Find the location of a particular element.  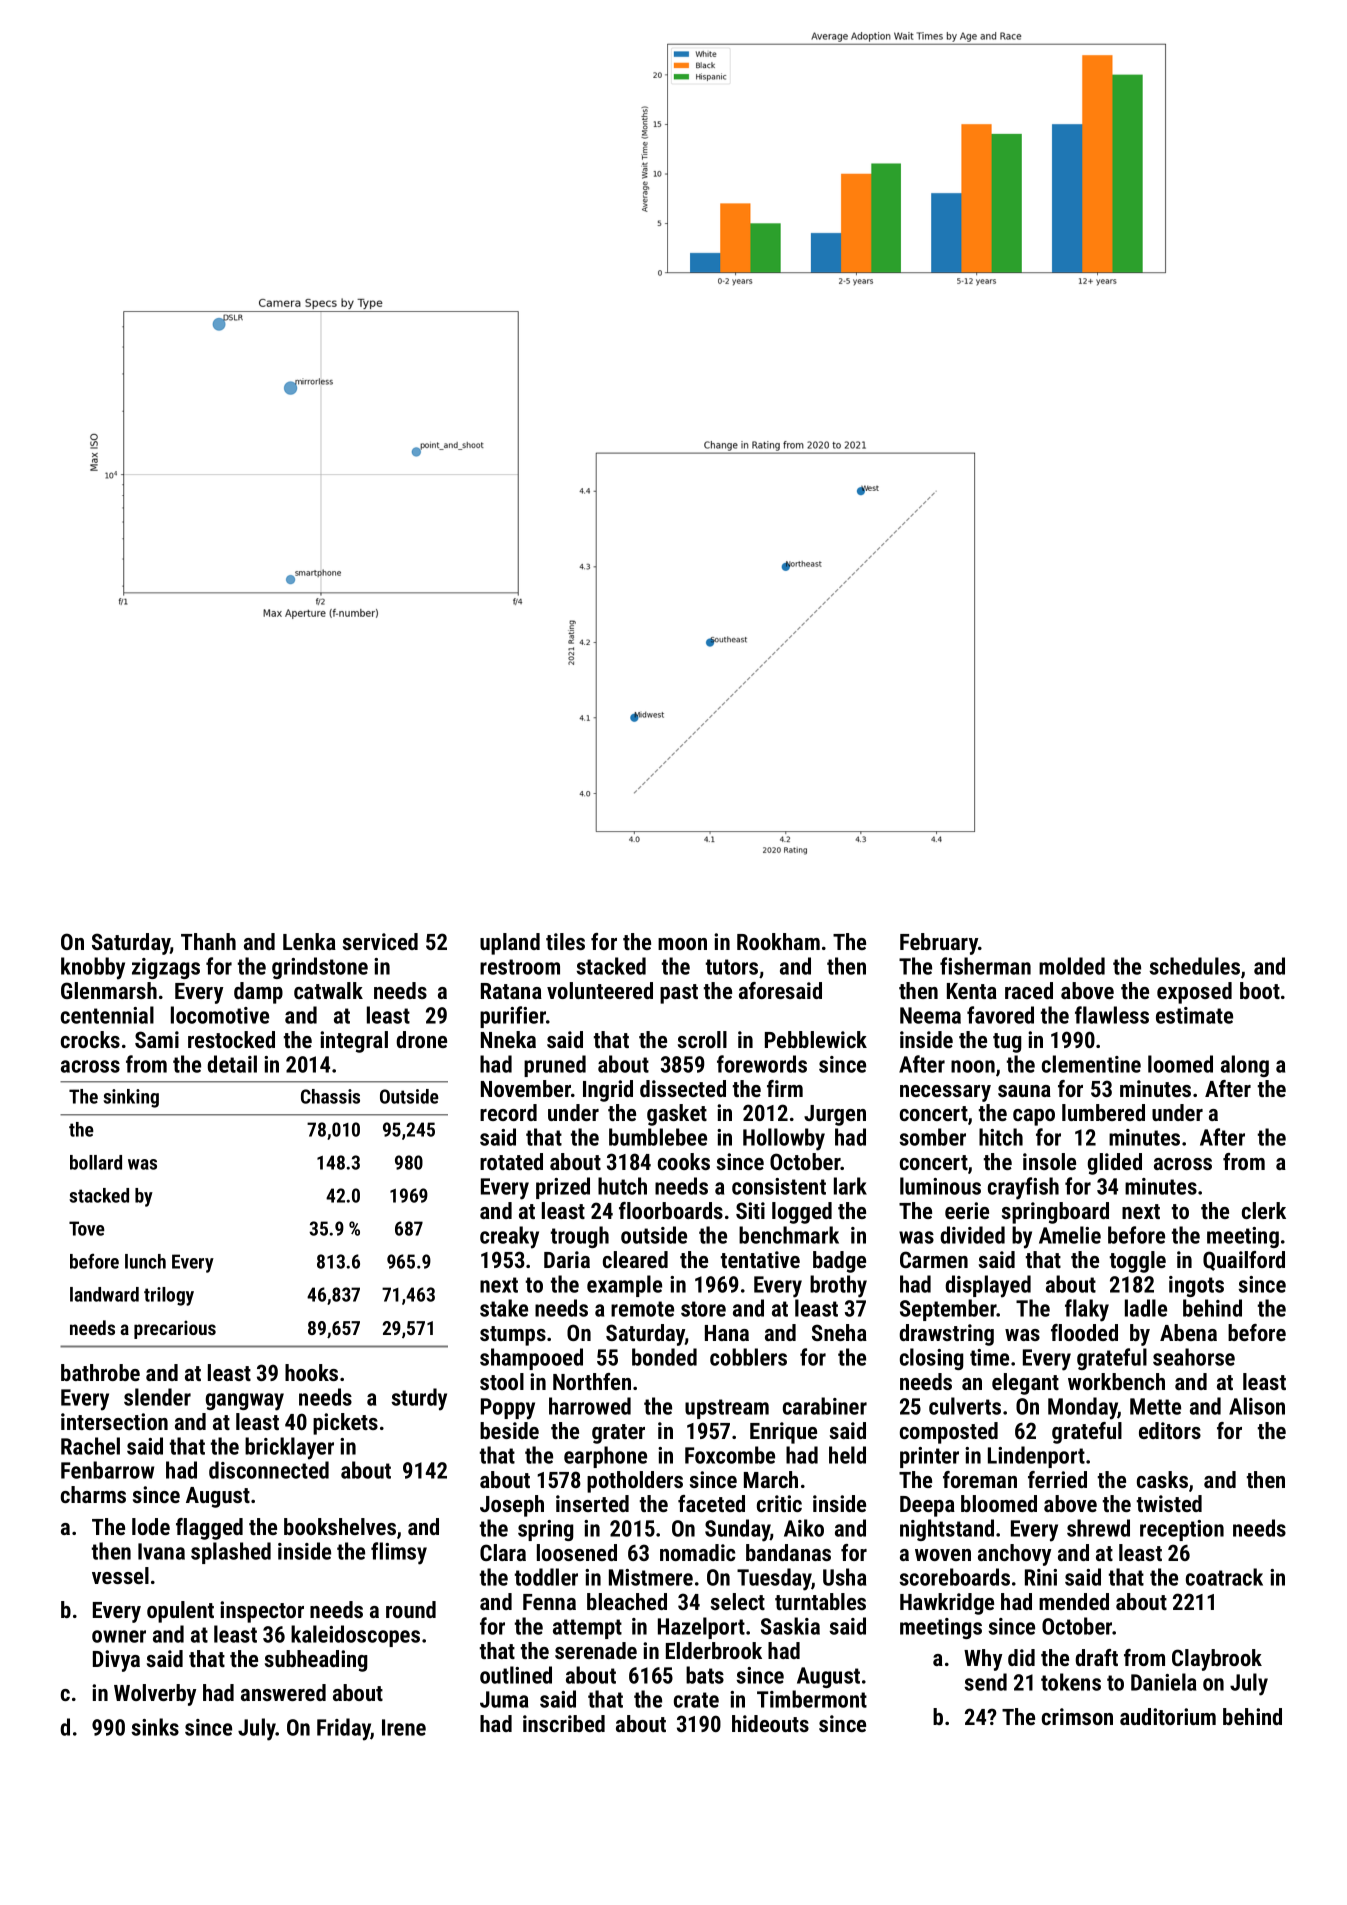

knobby is located at coordinates (93, 968).
